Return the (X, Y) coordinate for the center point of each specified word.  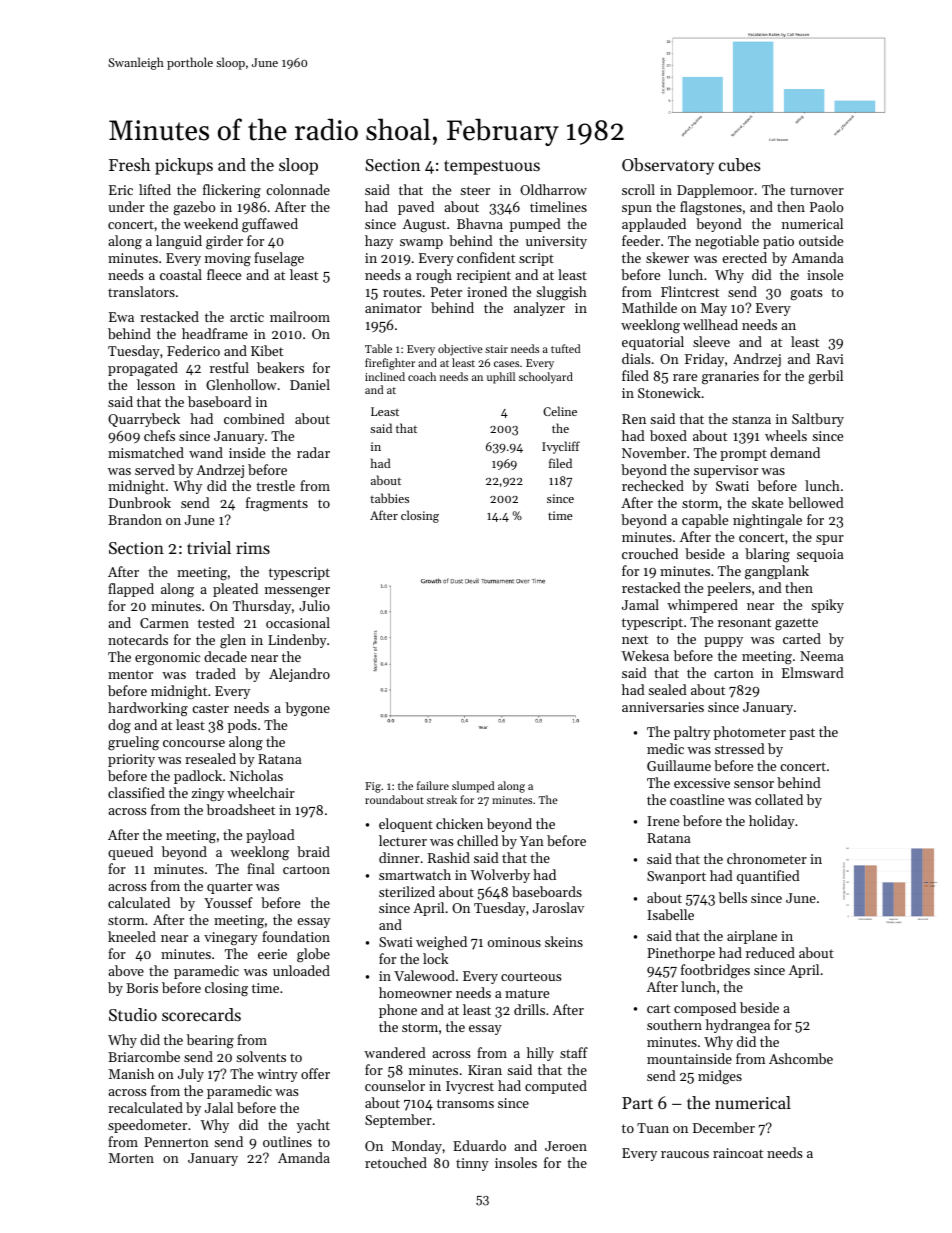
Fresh (129, 164)
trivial (209, 547)
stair (496, 349)
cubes (739, 164)
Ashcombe (801, 1058)
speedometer (147, 1126)
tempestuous (492, 167)
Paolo (826, 206)
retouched (396, 1162)
